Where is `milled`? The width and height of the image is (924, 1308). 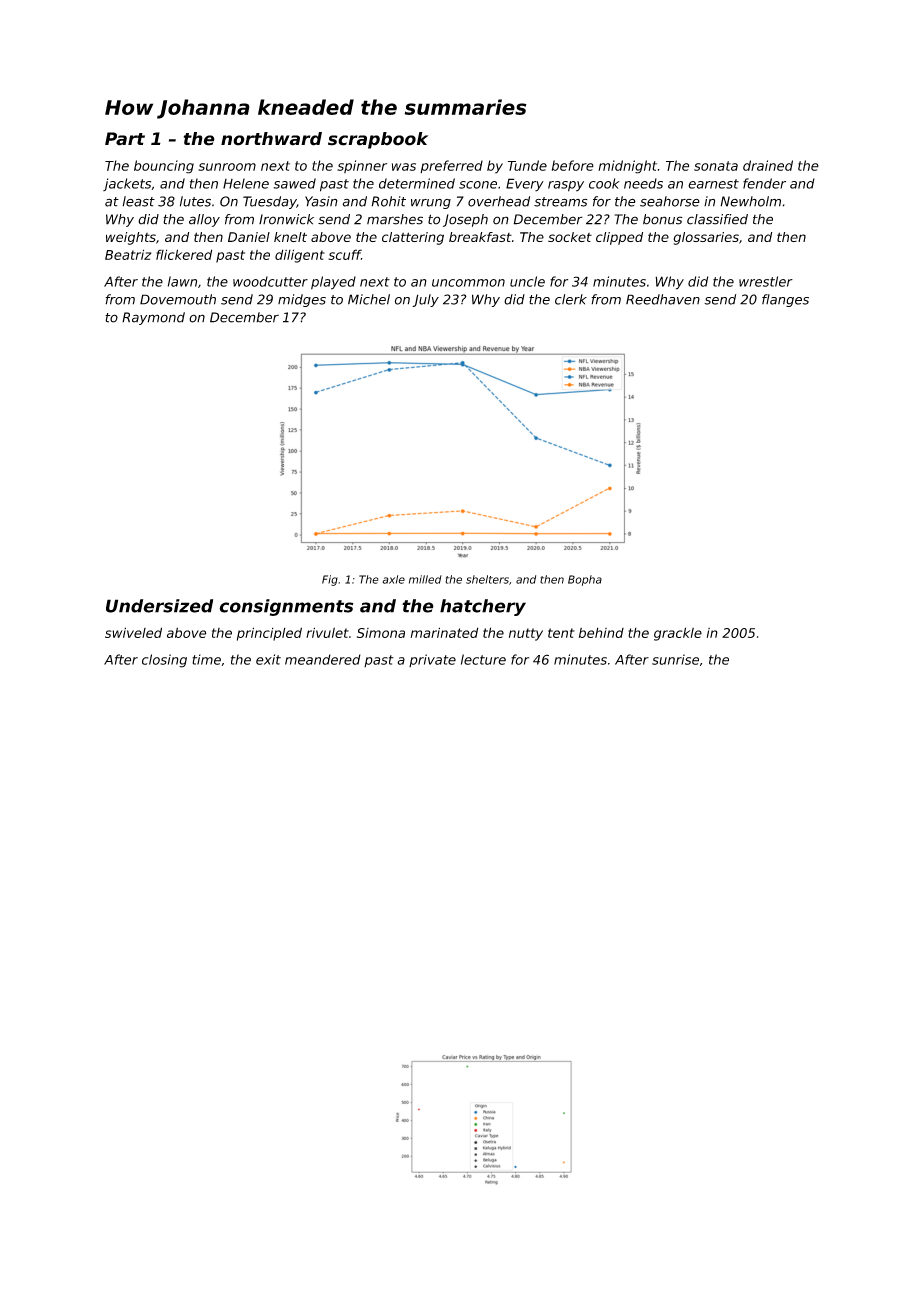
milled is located at coordinates (425, 579).
